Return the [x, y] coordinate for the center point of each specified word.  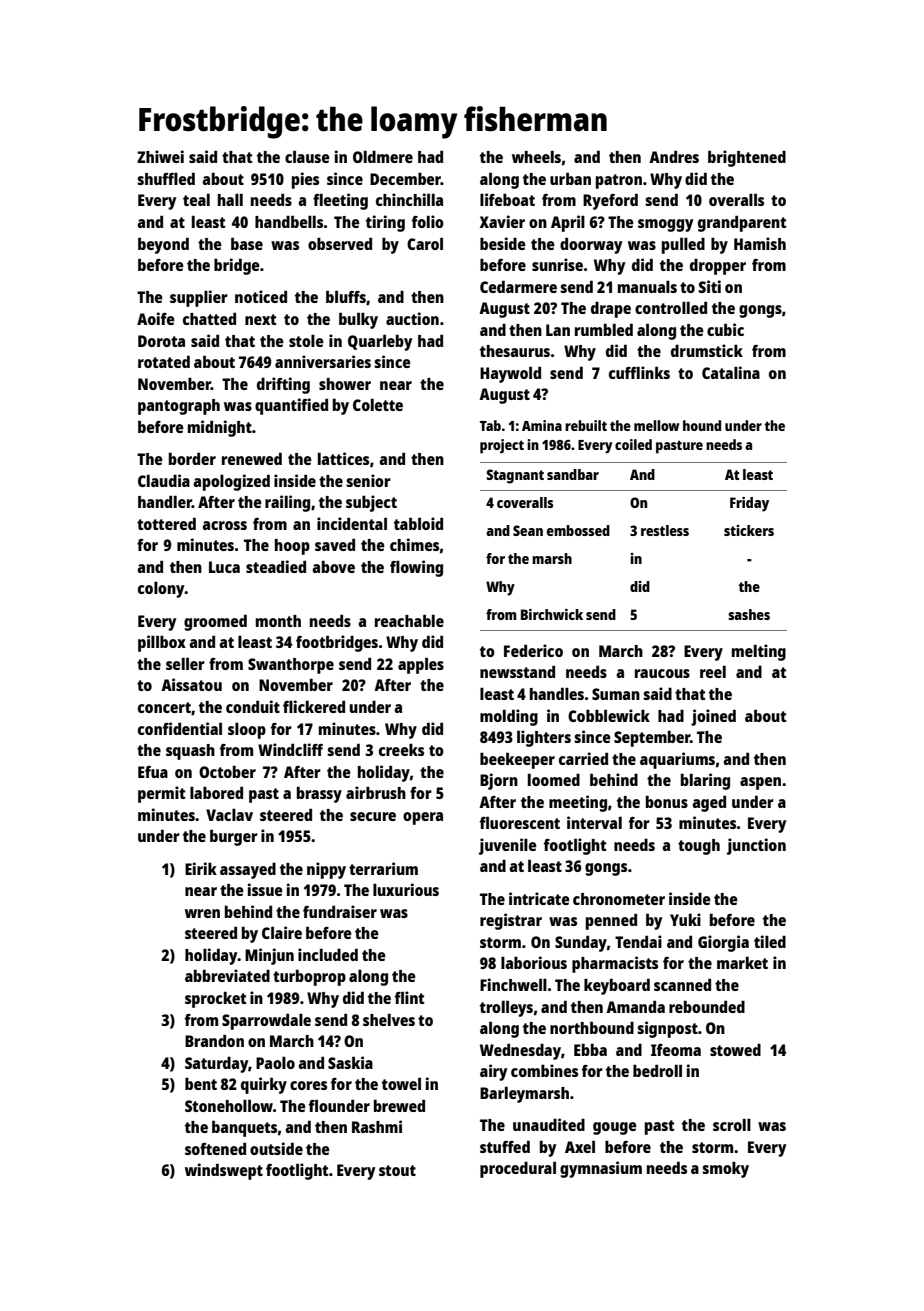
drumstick [707, 350]
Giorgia [723, 943]
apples [421, 665]
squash [190, 752]
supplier [199, 298]
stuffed [505, 1146]
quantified [291, 406]
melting [759, 652]
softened [215, 1148]
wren [202, 913]
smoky [725, 1170]
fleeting [340, 201]
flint [409, 997]
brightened [747, 158]
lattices [343, 458]
